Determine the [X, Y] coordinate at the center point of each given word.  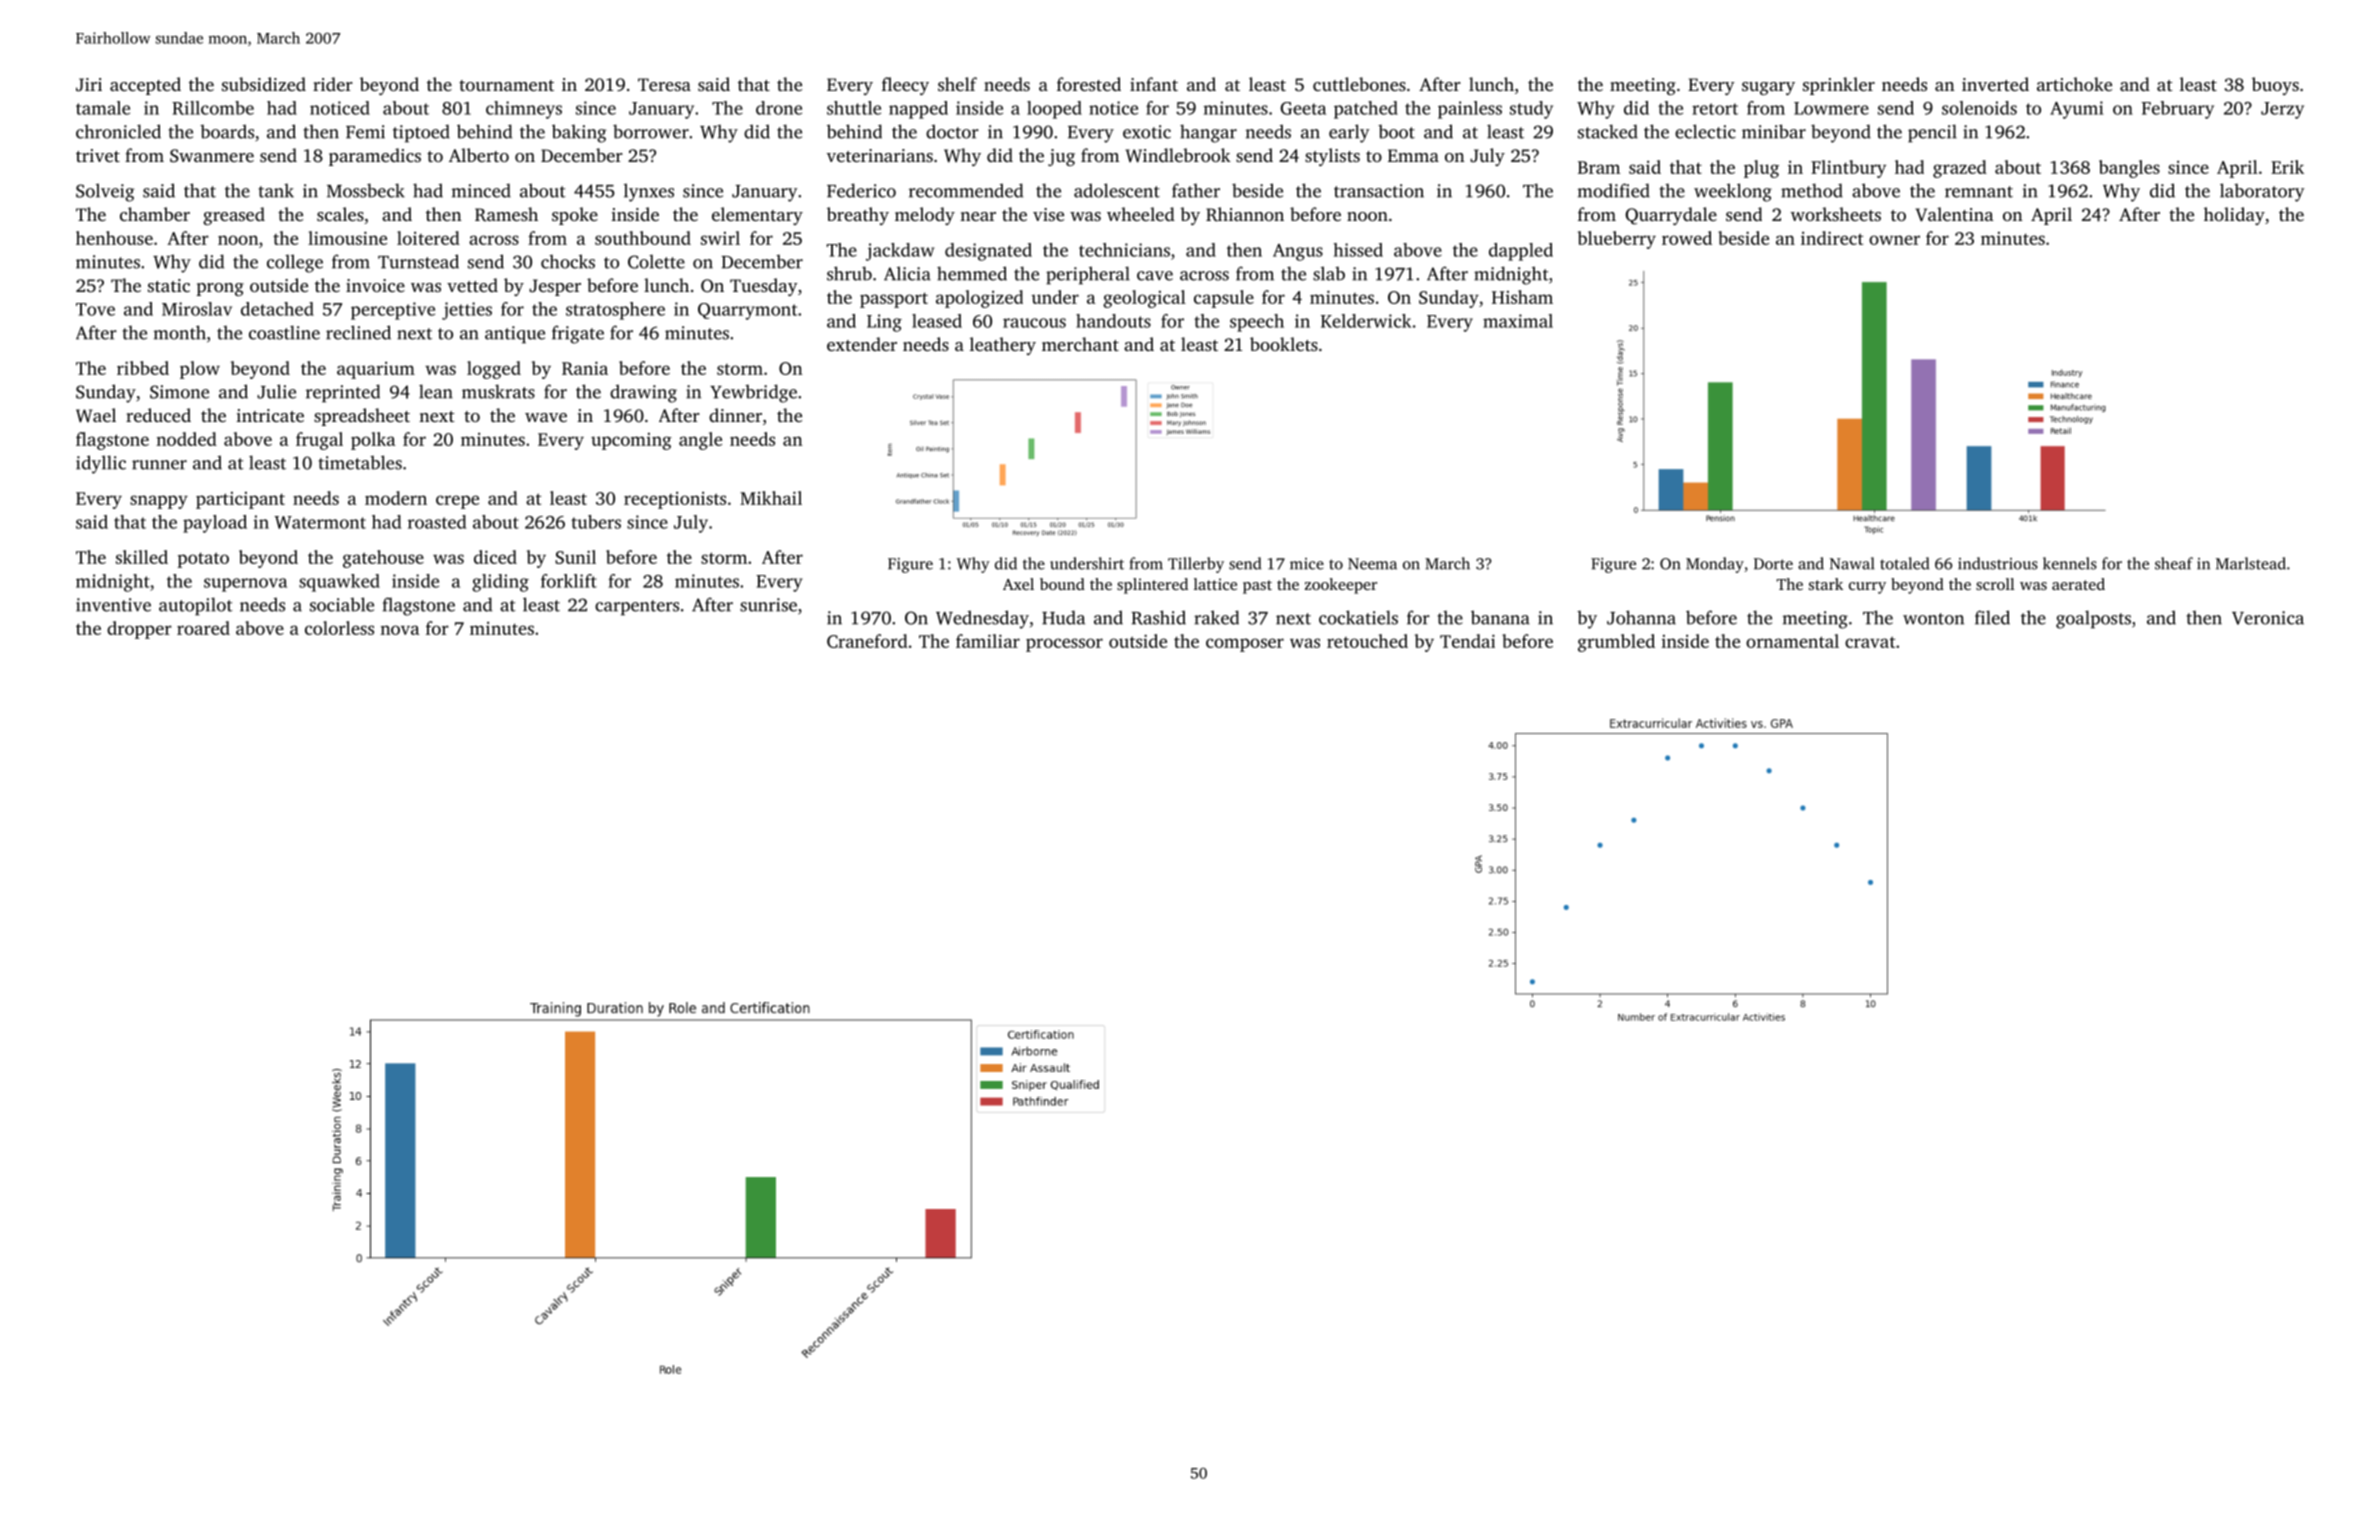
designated [988, 252]
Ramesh [506, 214]
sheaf [2174, 563]
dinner [735, 415]
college [295, 263]
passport [894, 300]
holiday [2234, 216]
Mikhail [771, 498]
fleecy [905, 86]
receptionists [675, 500]
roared [203, 628]
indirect [1832, 238]
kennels [2070, 563]
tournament [506, 85]
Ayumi [2076, 110]
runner [159, 465]
